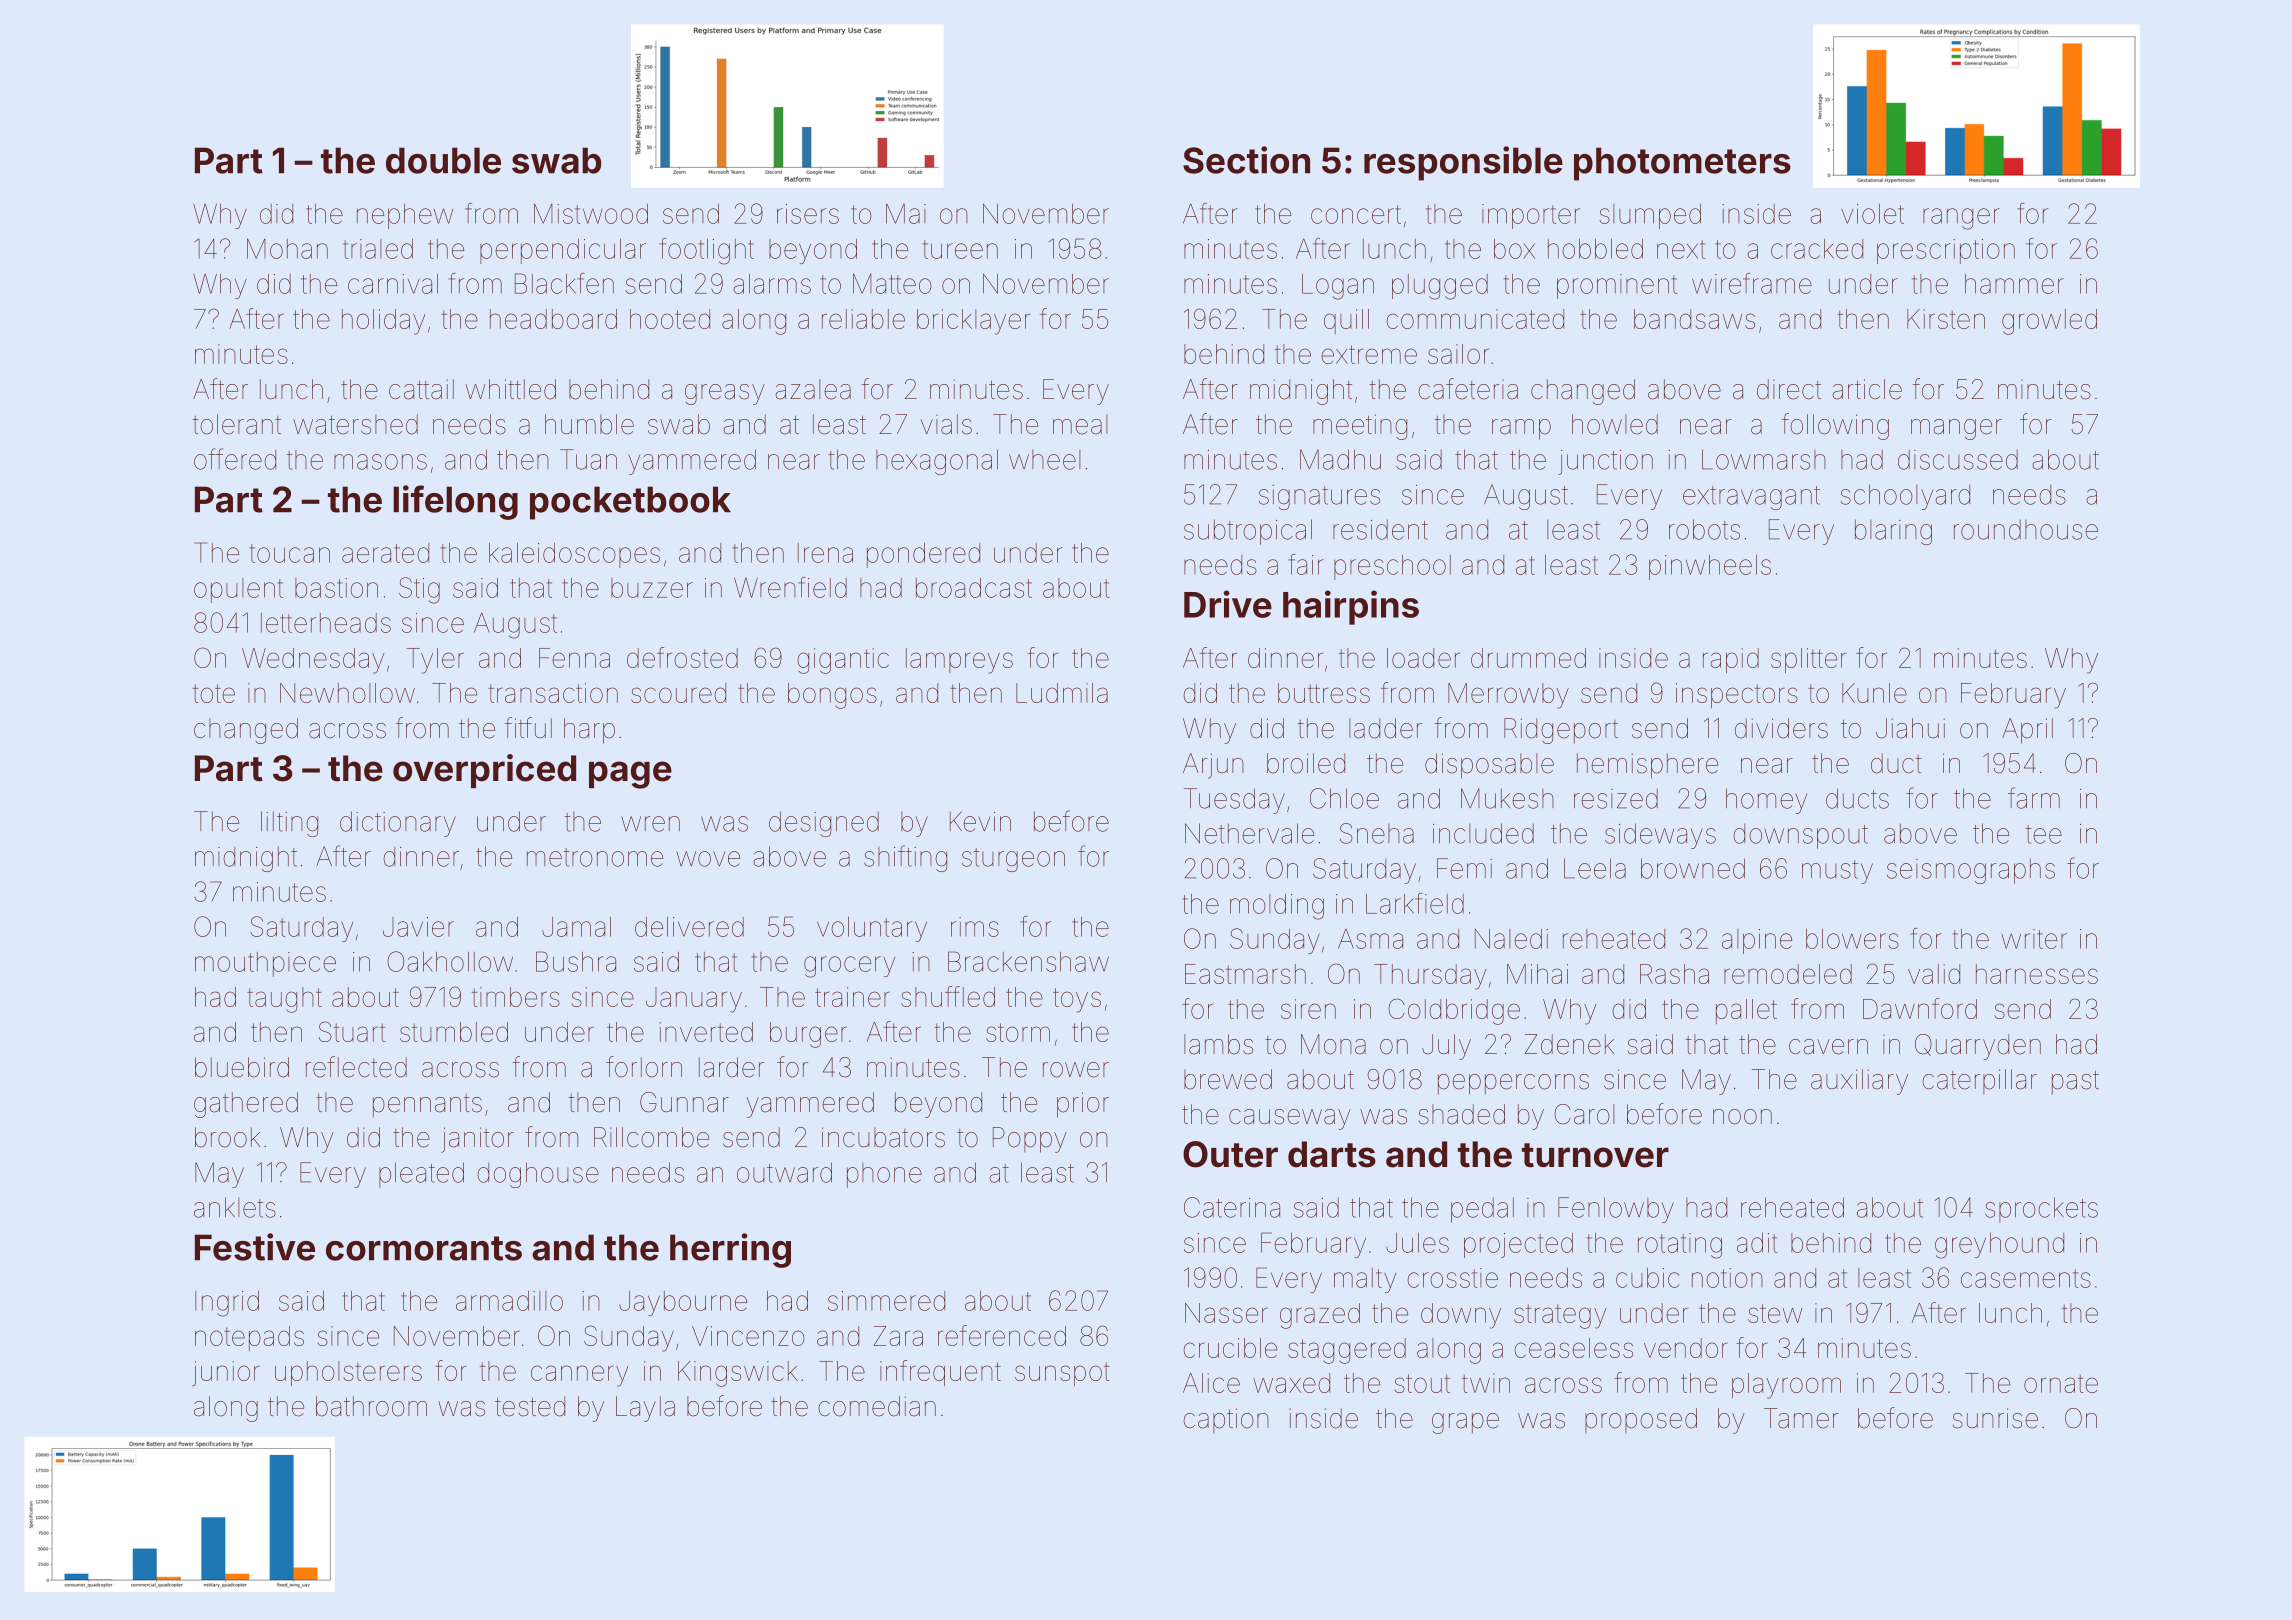 The height and width of the screenshot is (1620, 2292). What do you see at coordinates (959, 661) in the screenshot?
I see `lampreys` at bounding box center [959, 661].
